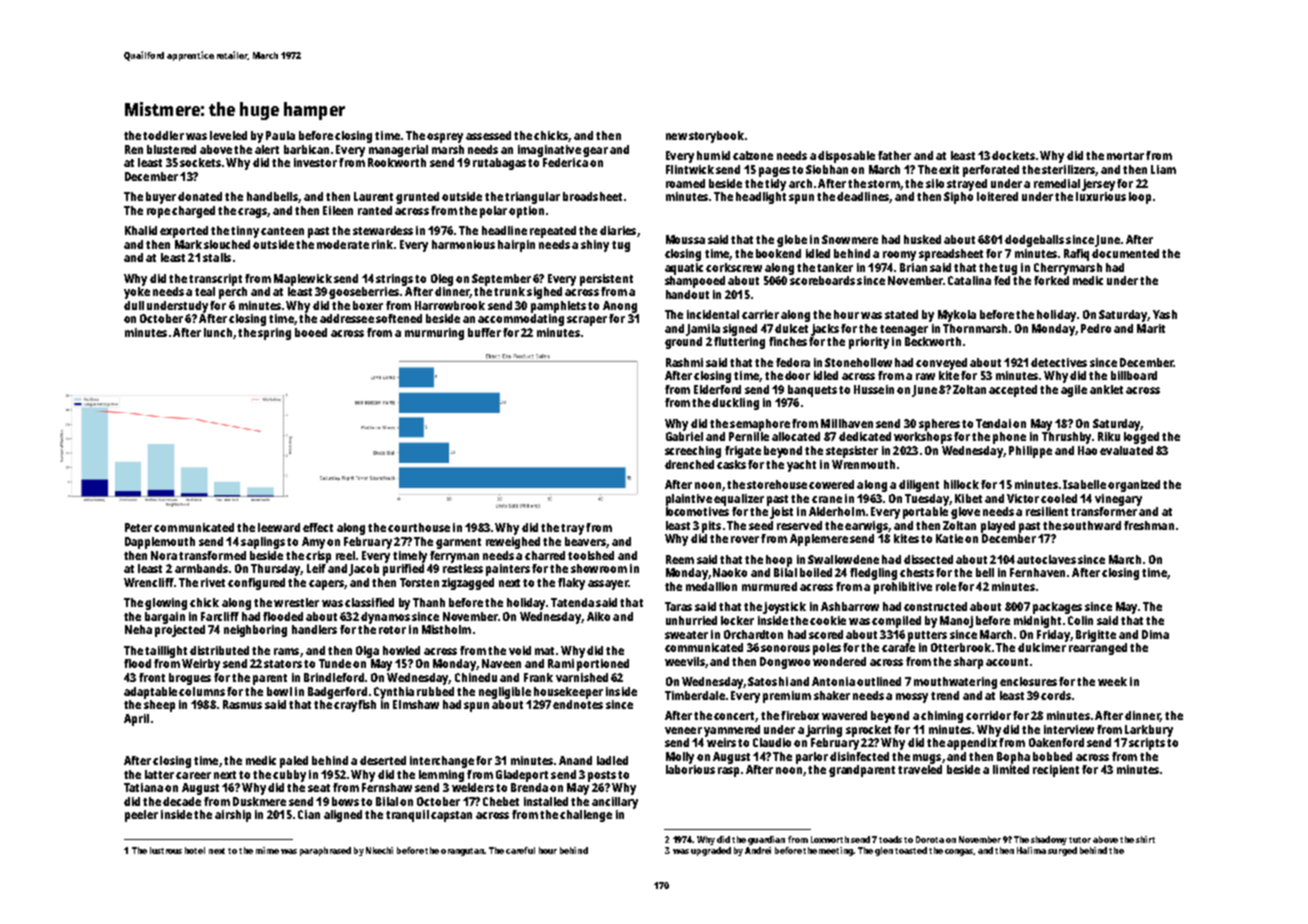 This document has width=1308, height=924. What do you see at coordinates (1149, 525) in the document?
I see `freshman` at bounding box center [1149, 525].
